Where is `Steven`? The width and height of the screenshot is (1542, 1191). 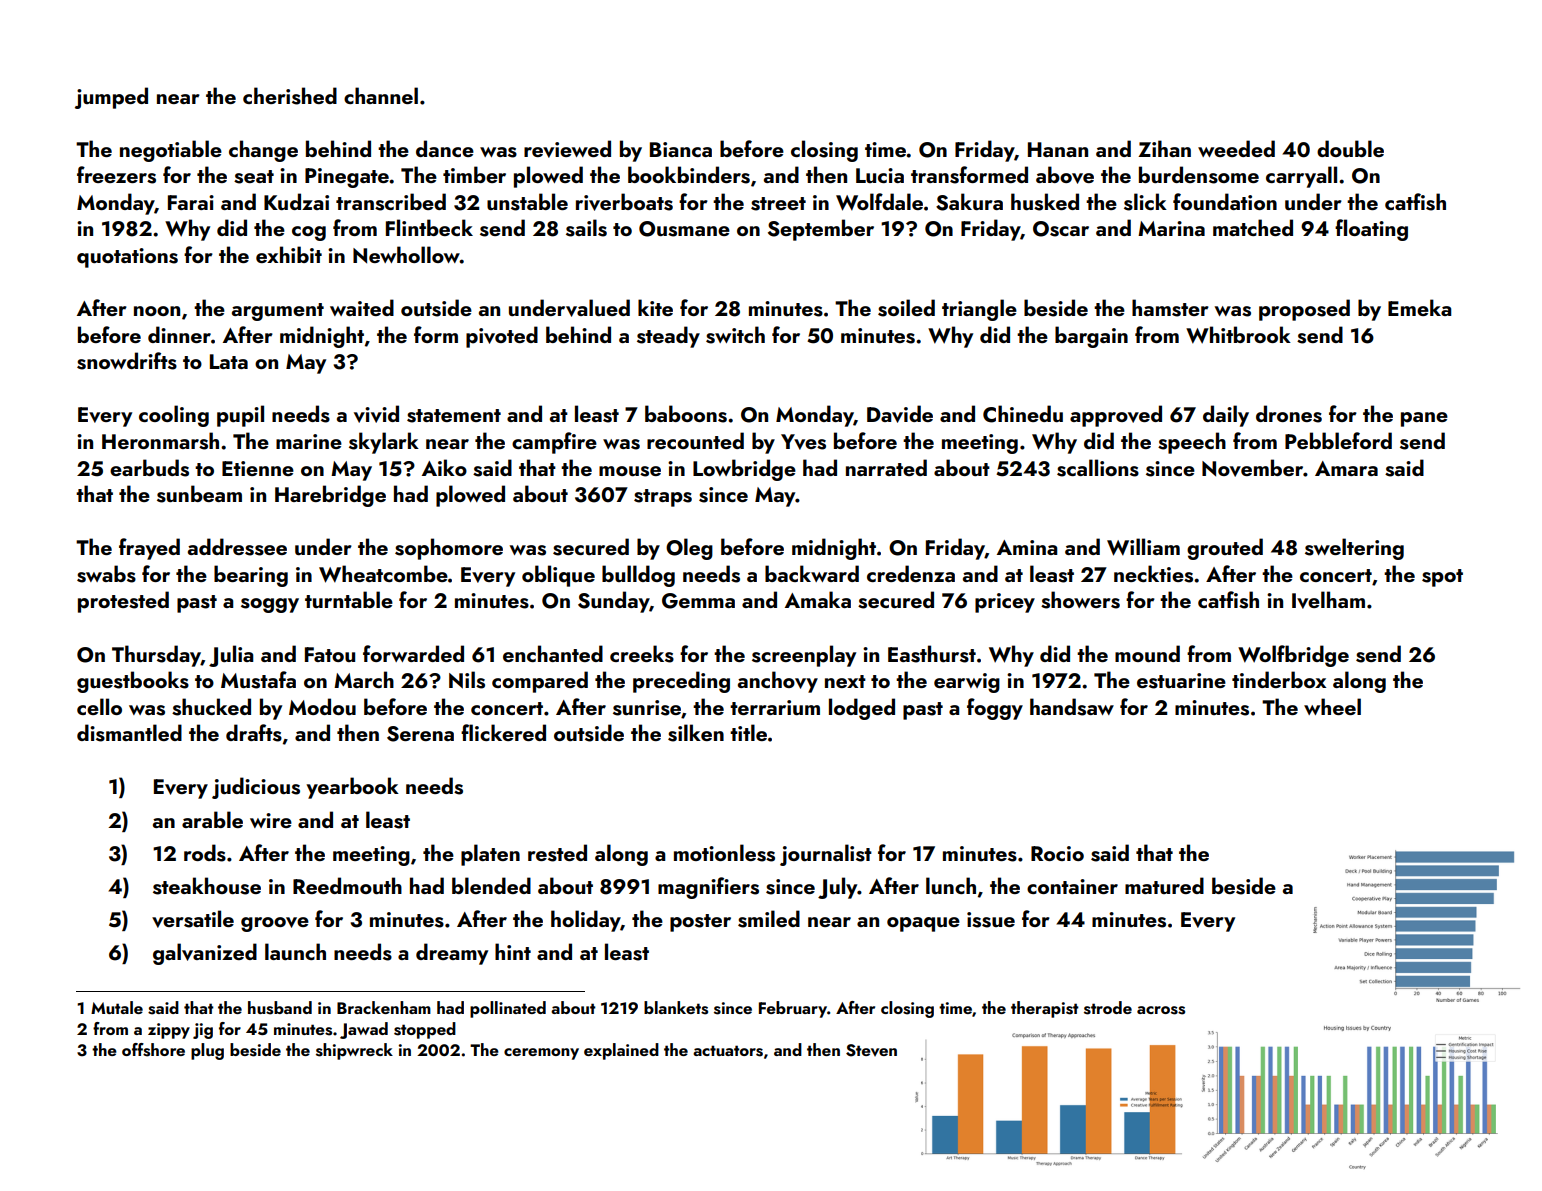
Steven is located at coordinates (871, 1050).
